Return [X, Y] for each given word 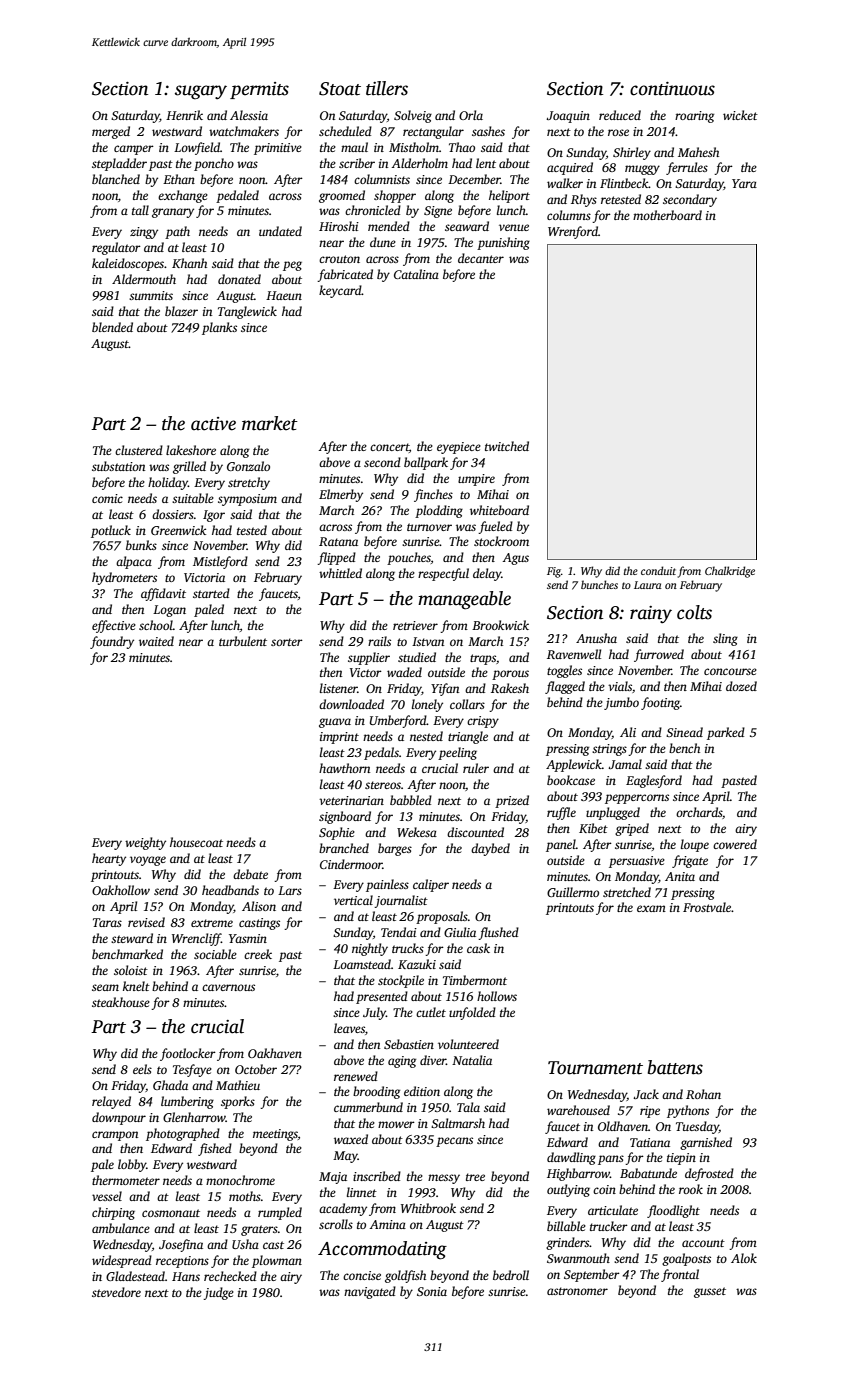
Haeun [284, 295]
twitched [507, 446]
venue [514, 227]
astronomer [577, 1291]
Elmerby [341, 495]
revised [146, 922]
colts [694, 612]
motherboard [667, 215]
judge [218, 1293]
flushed [498, 933]
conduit [658, 570]
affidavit [163, 594]
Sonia [432, 1291]
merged [111, 132]
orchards [699, 812]
